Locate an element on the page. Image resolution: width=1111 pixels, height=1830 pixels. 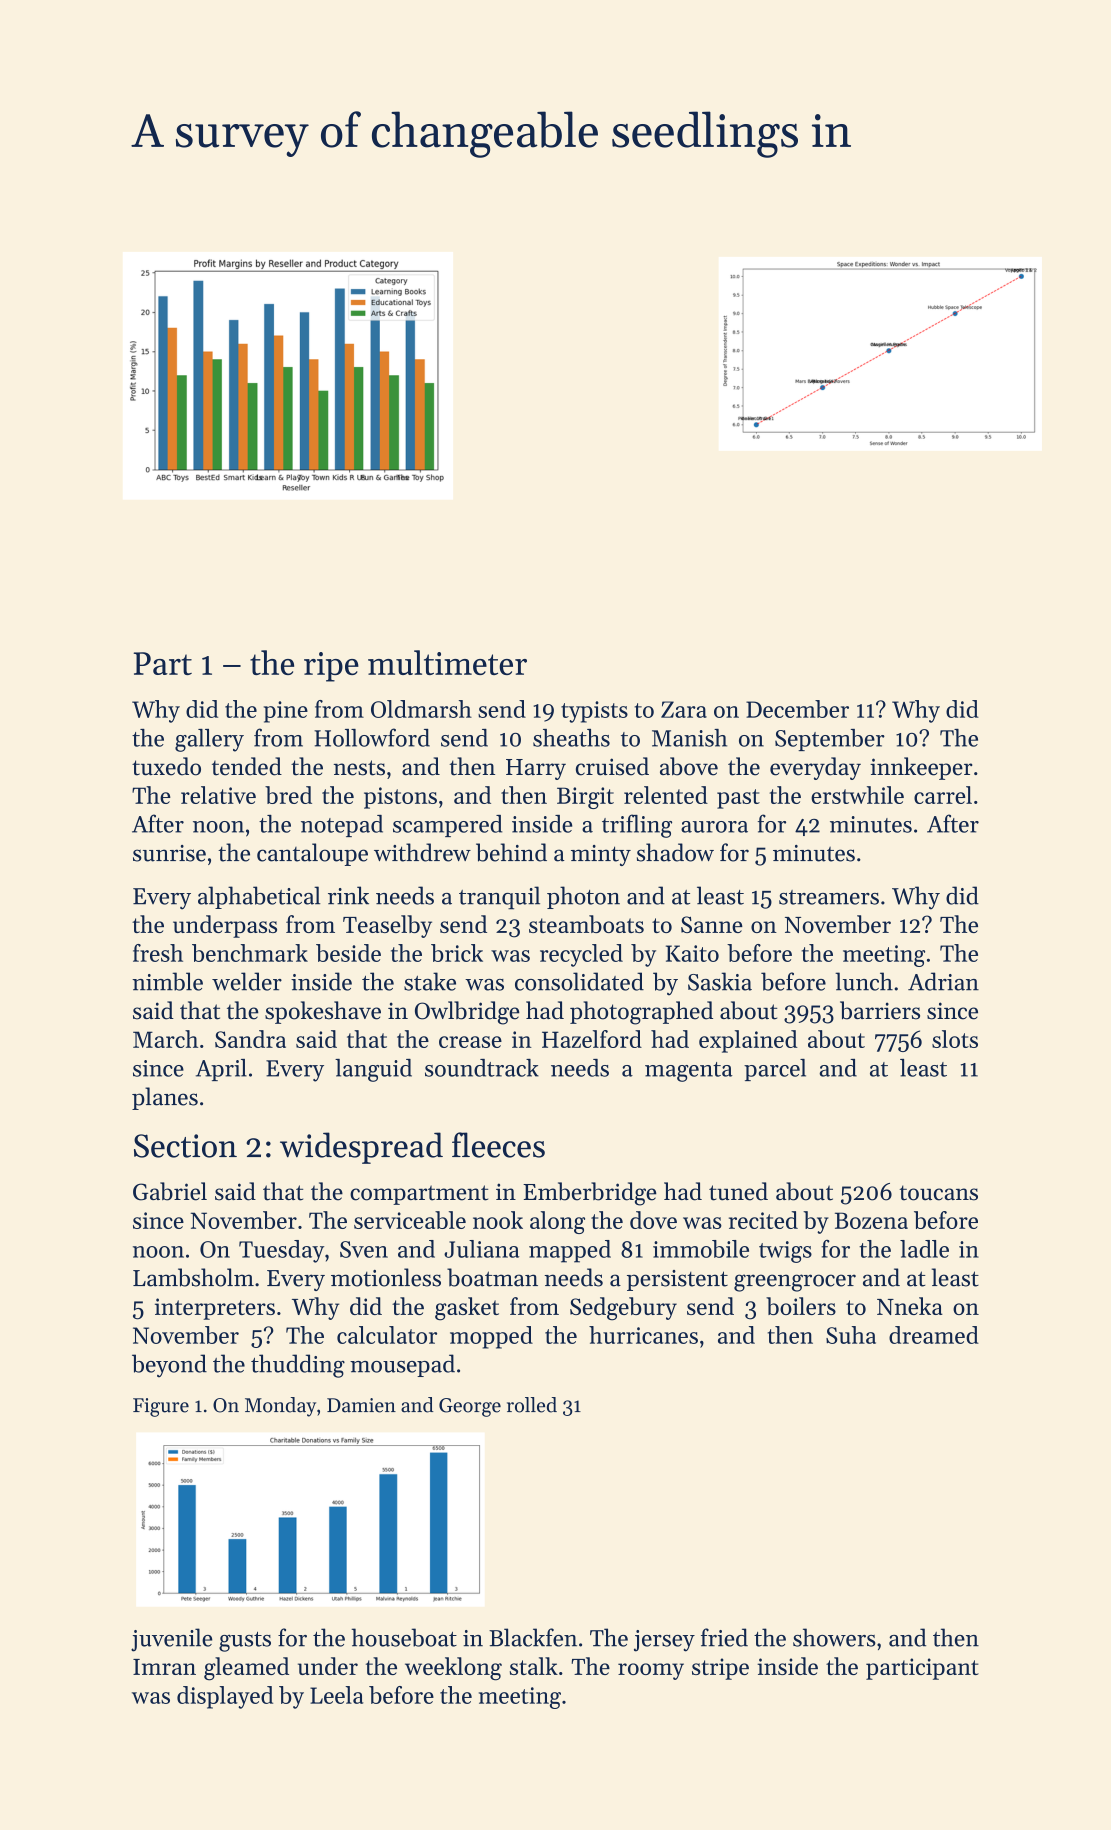
Lambsholm is located at coordinates (193, 1277).
